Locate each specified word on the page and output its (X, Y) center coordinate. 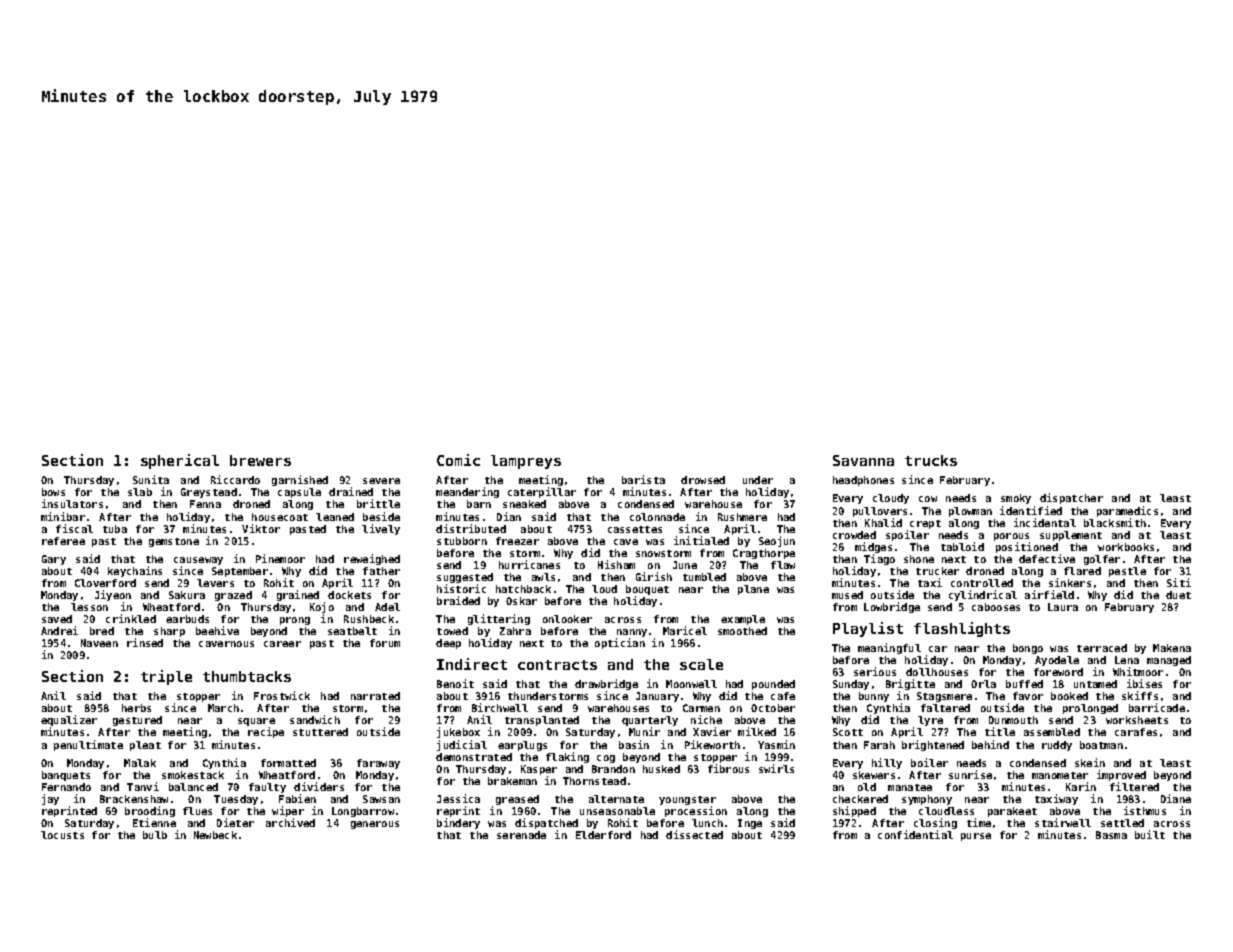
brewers (260, 460)
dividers (319, 786)
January (657, 697)
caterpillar (542, 493)
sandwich (315, 719)
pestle (1127, 572)
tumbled (704, 577)
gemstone (174, 542)
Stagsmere (944, 697)
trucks (931, 460)
